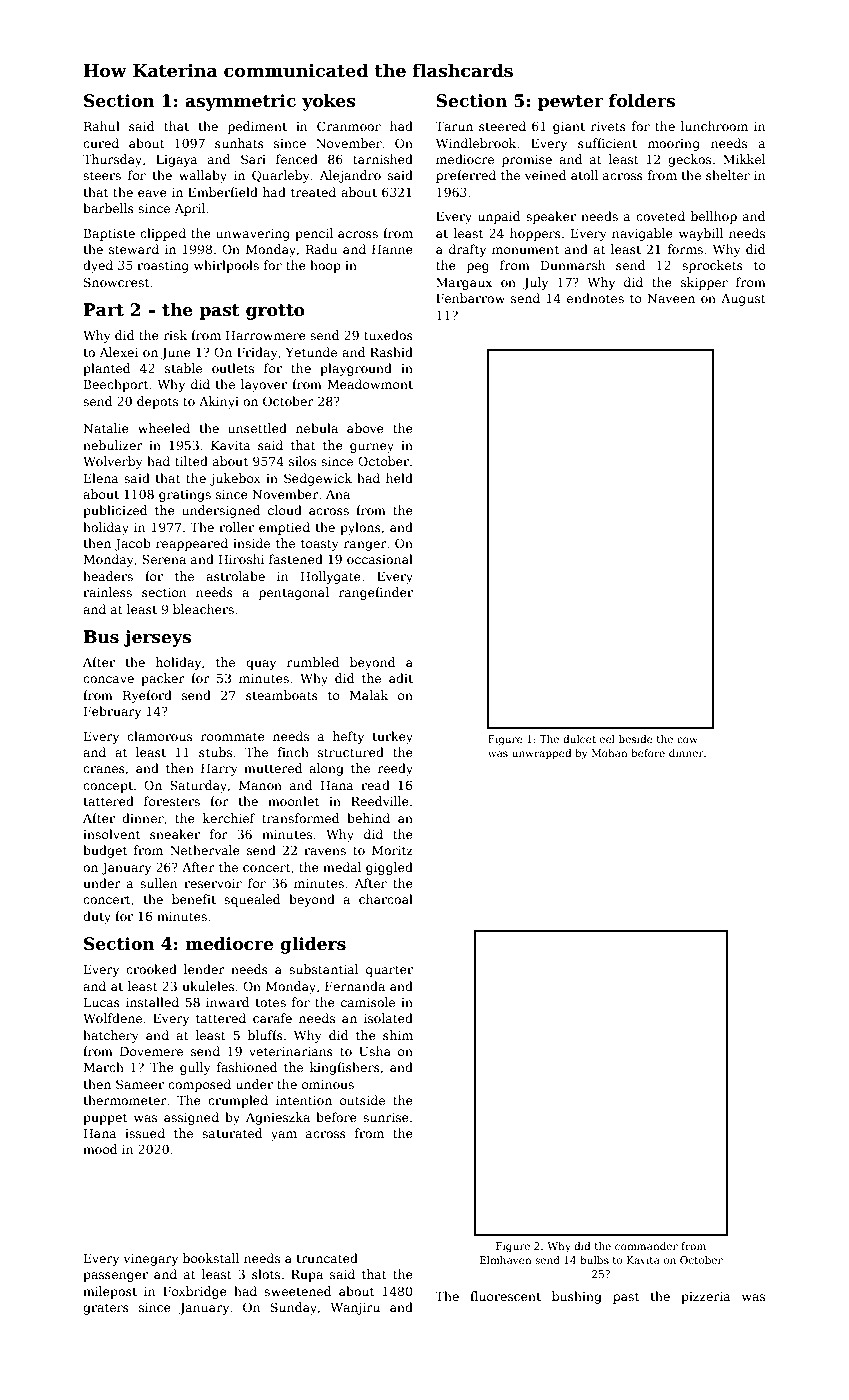 The image size is (849, 1400). What do you see at coordinates (636, 739) in the screenshot?
I see `beside` at bounding box center [636, 739].
